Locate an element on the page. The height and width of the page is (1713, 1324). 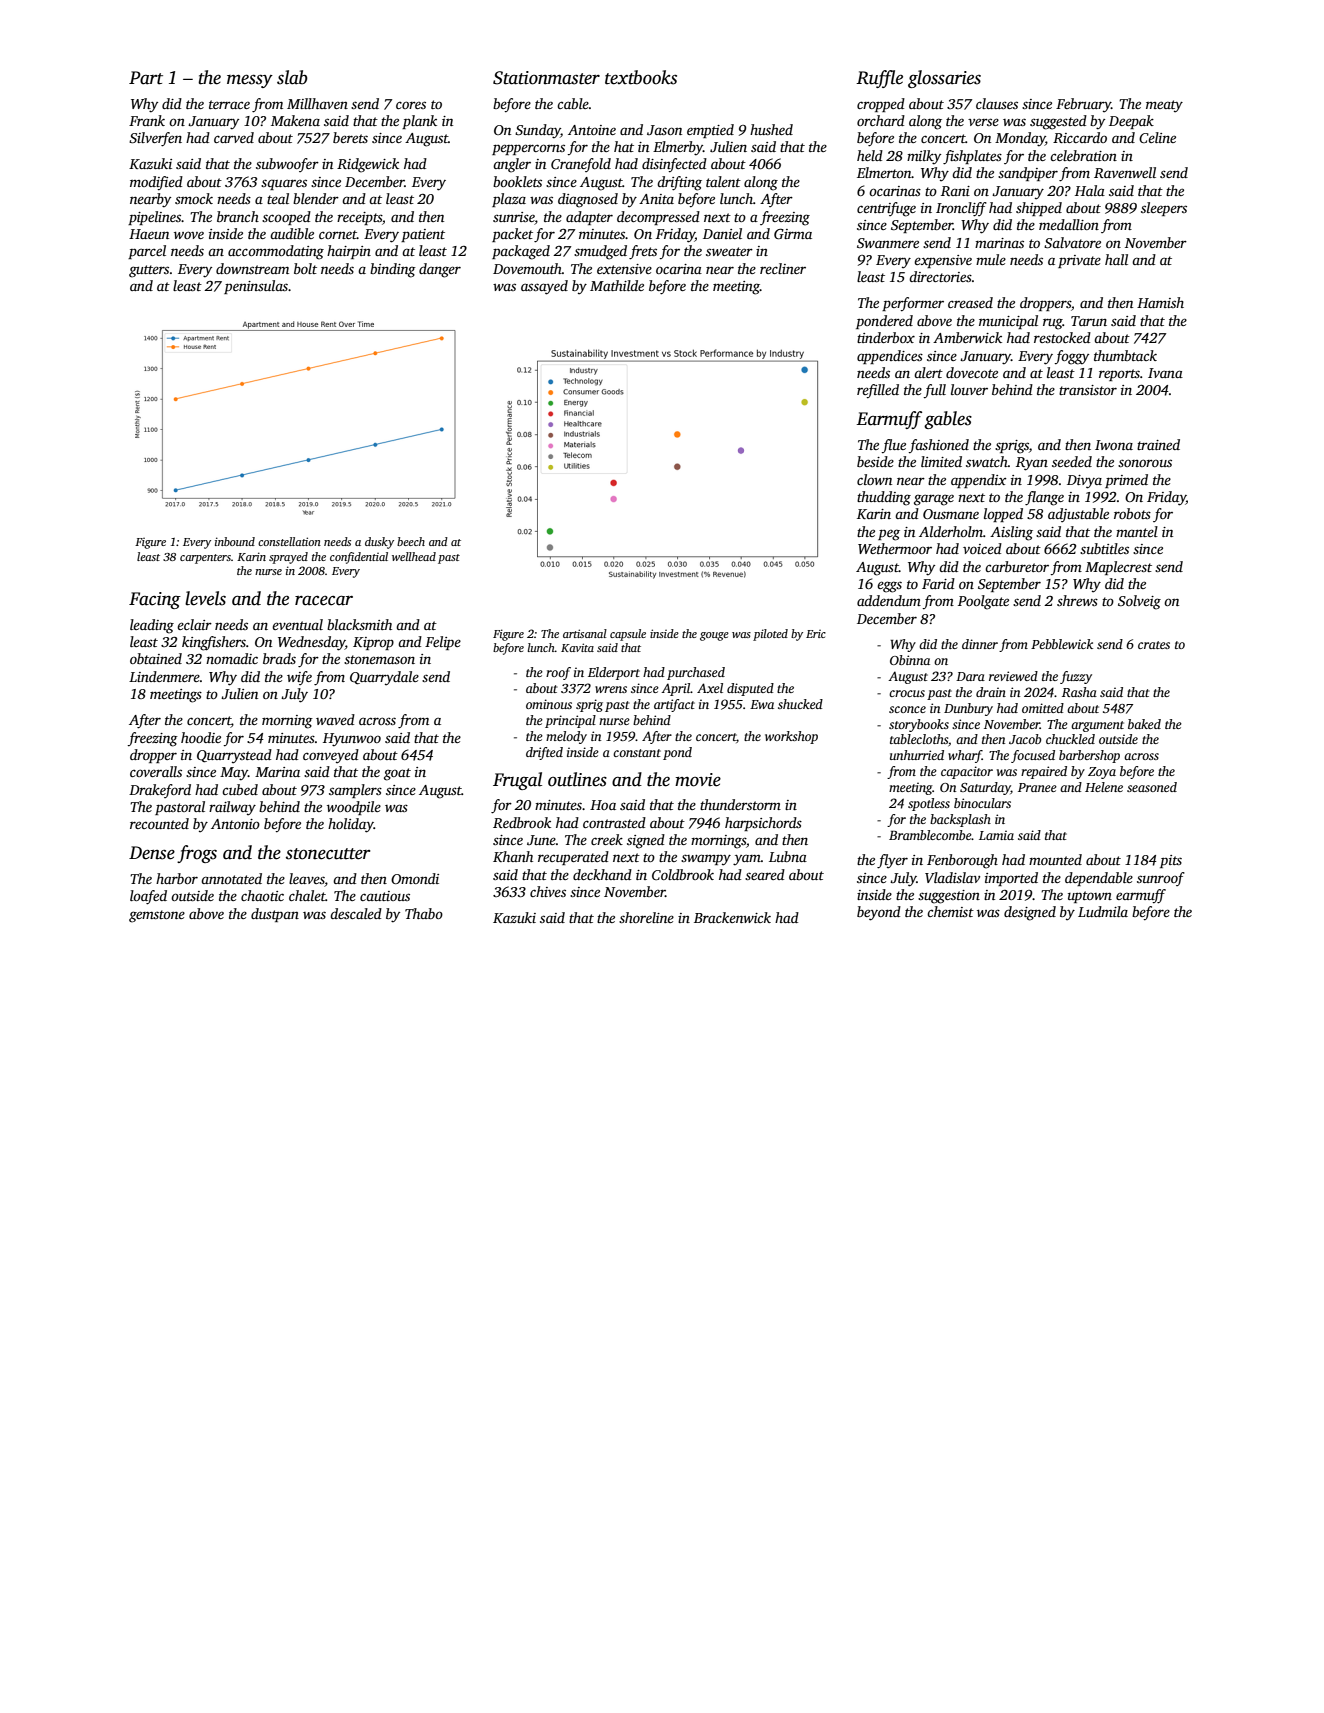
harbor is located at coordinates (177, 878).
